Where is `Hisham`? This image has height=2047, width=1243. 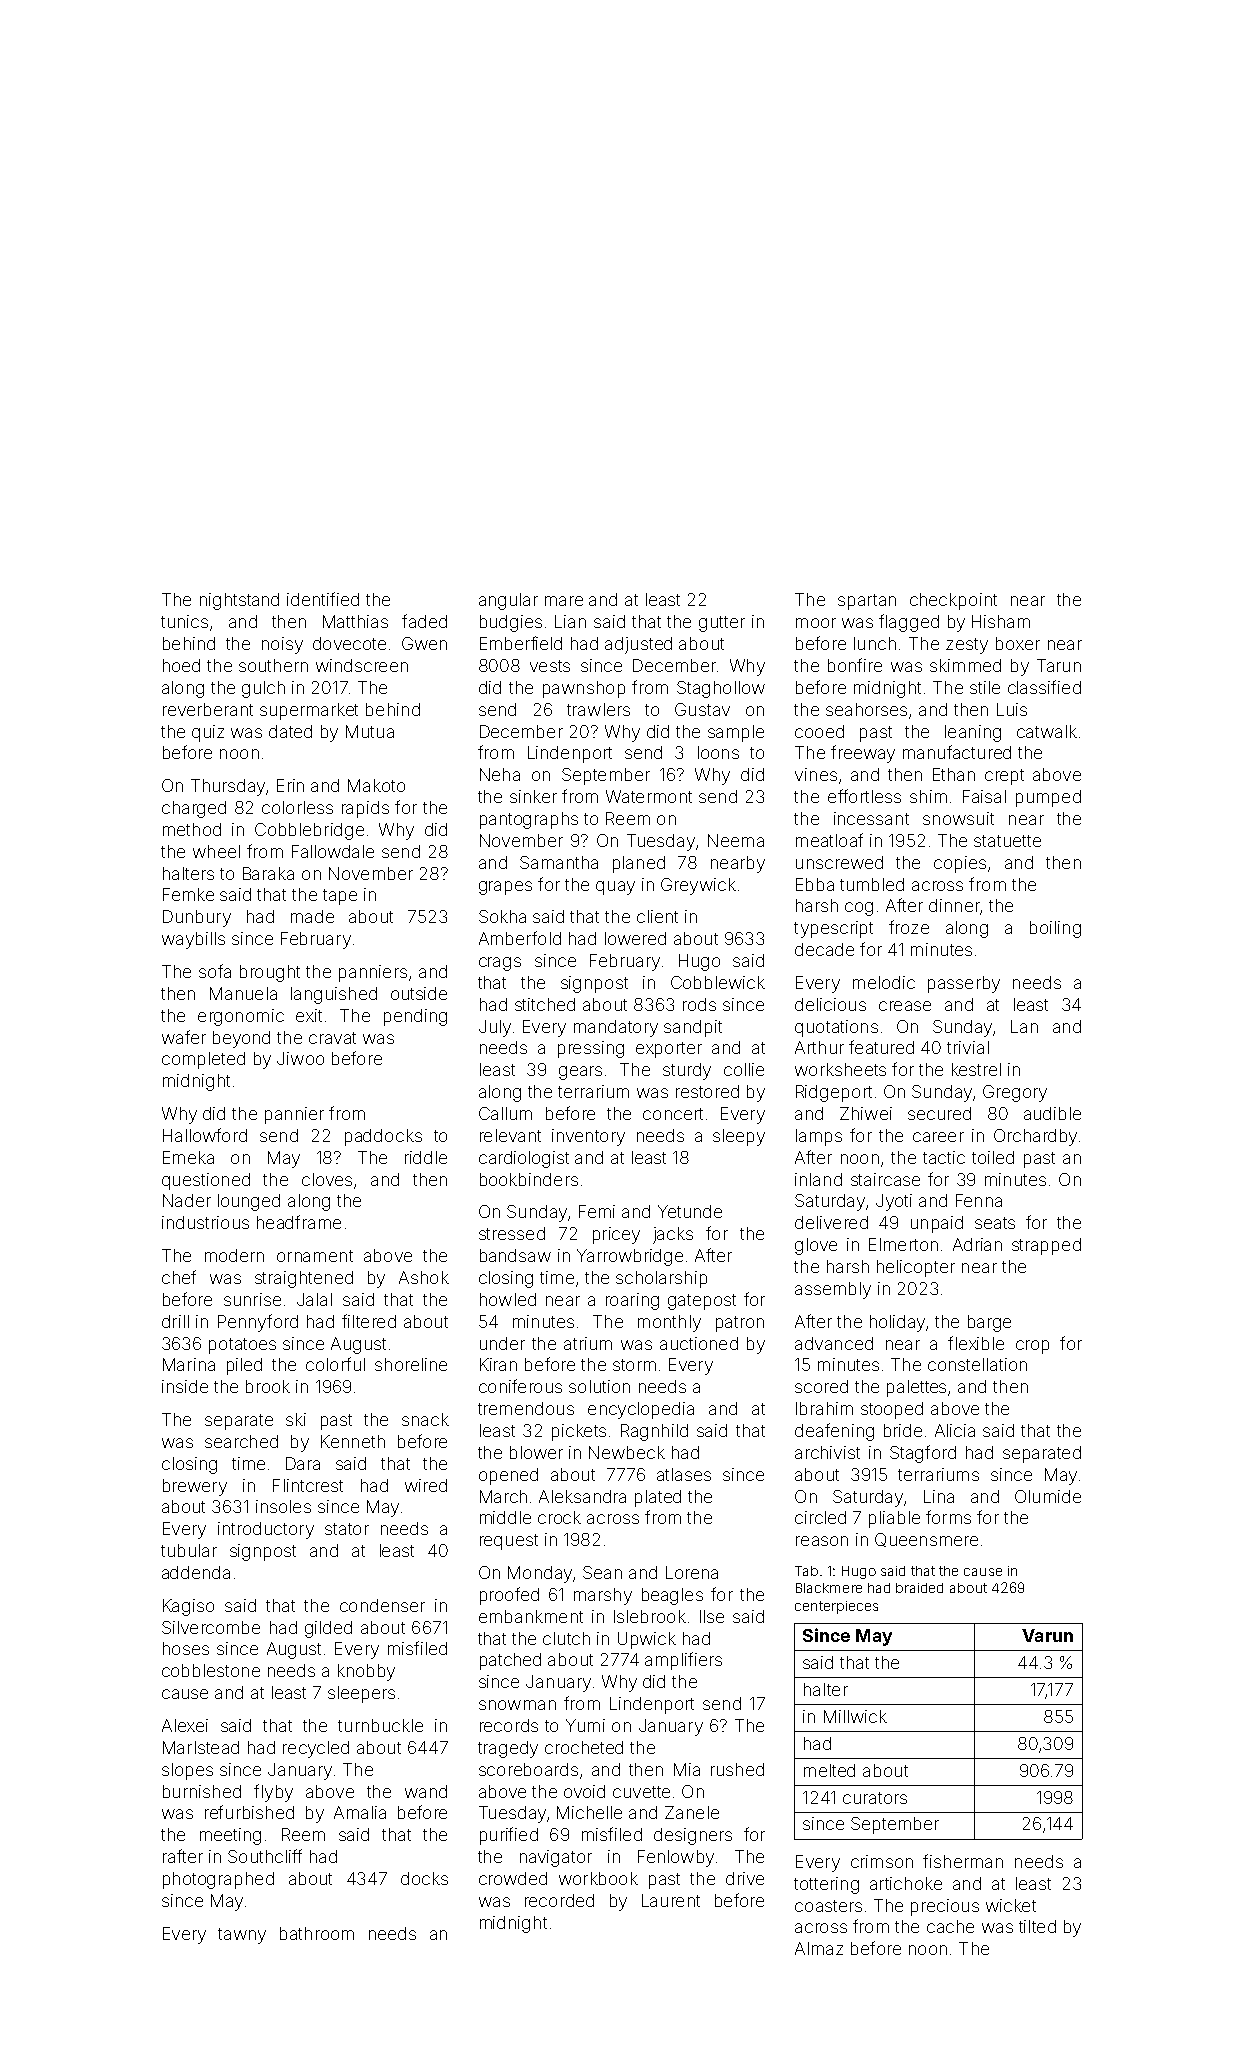 Hisham is located at coordinates (1001, 621).
